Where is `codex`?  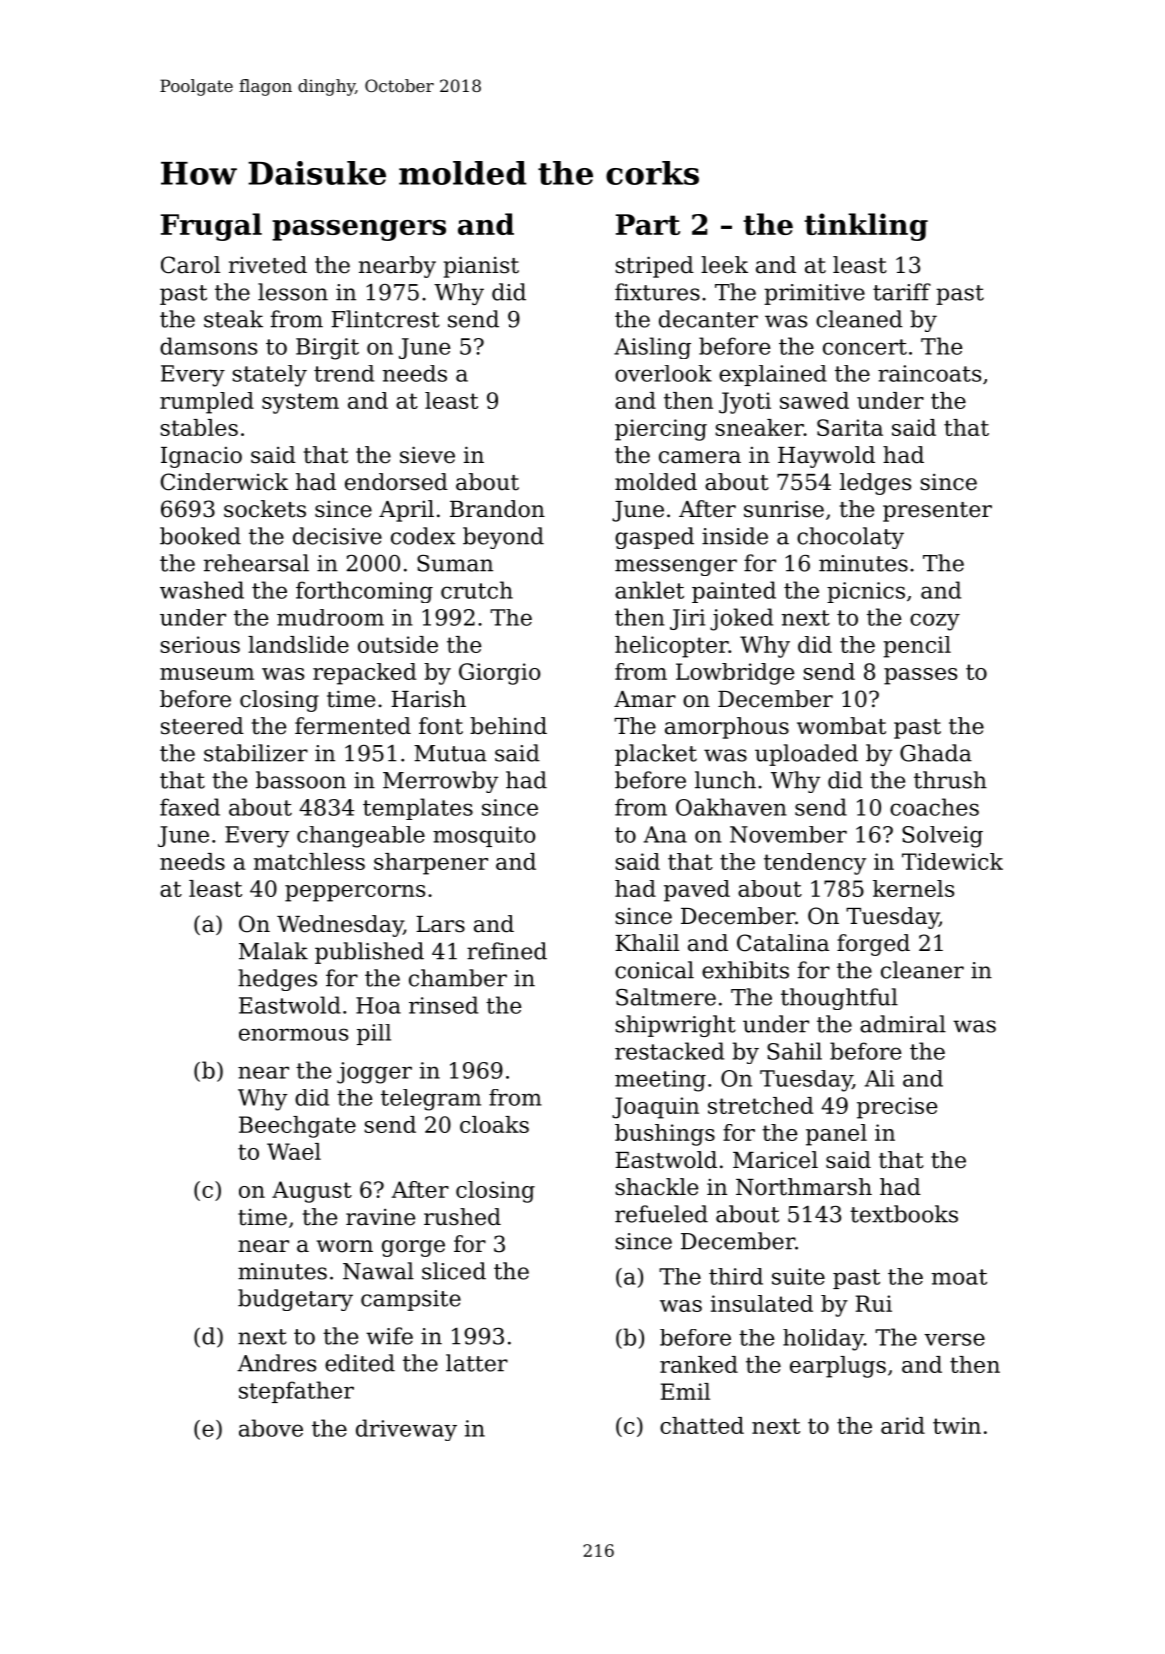
codex is located at coordinates (423, 536).
